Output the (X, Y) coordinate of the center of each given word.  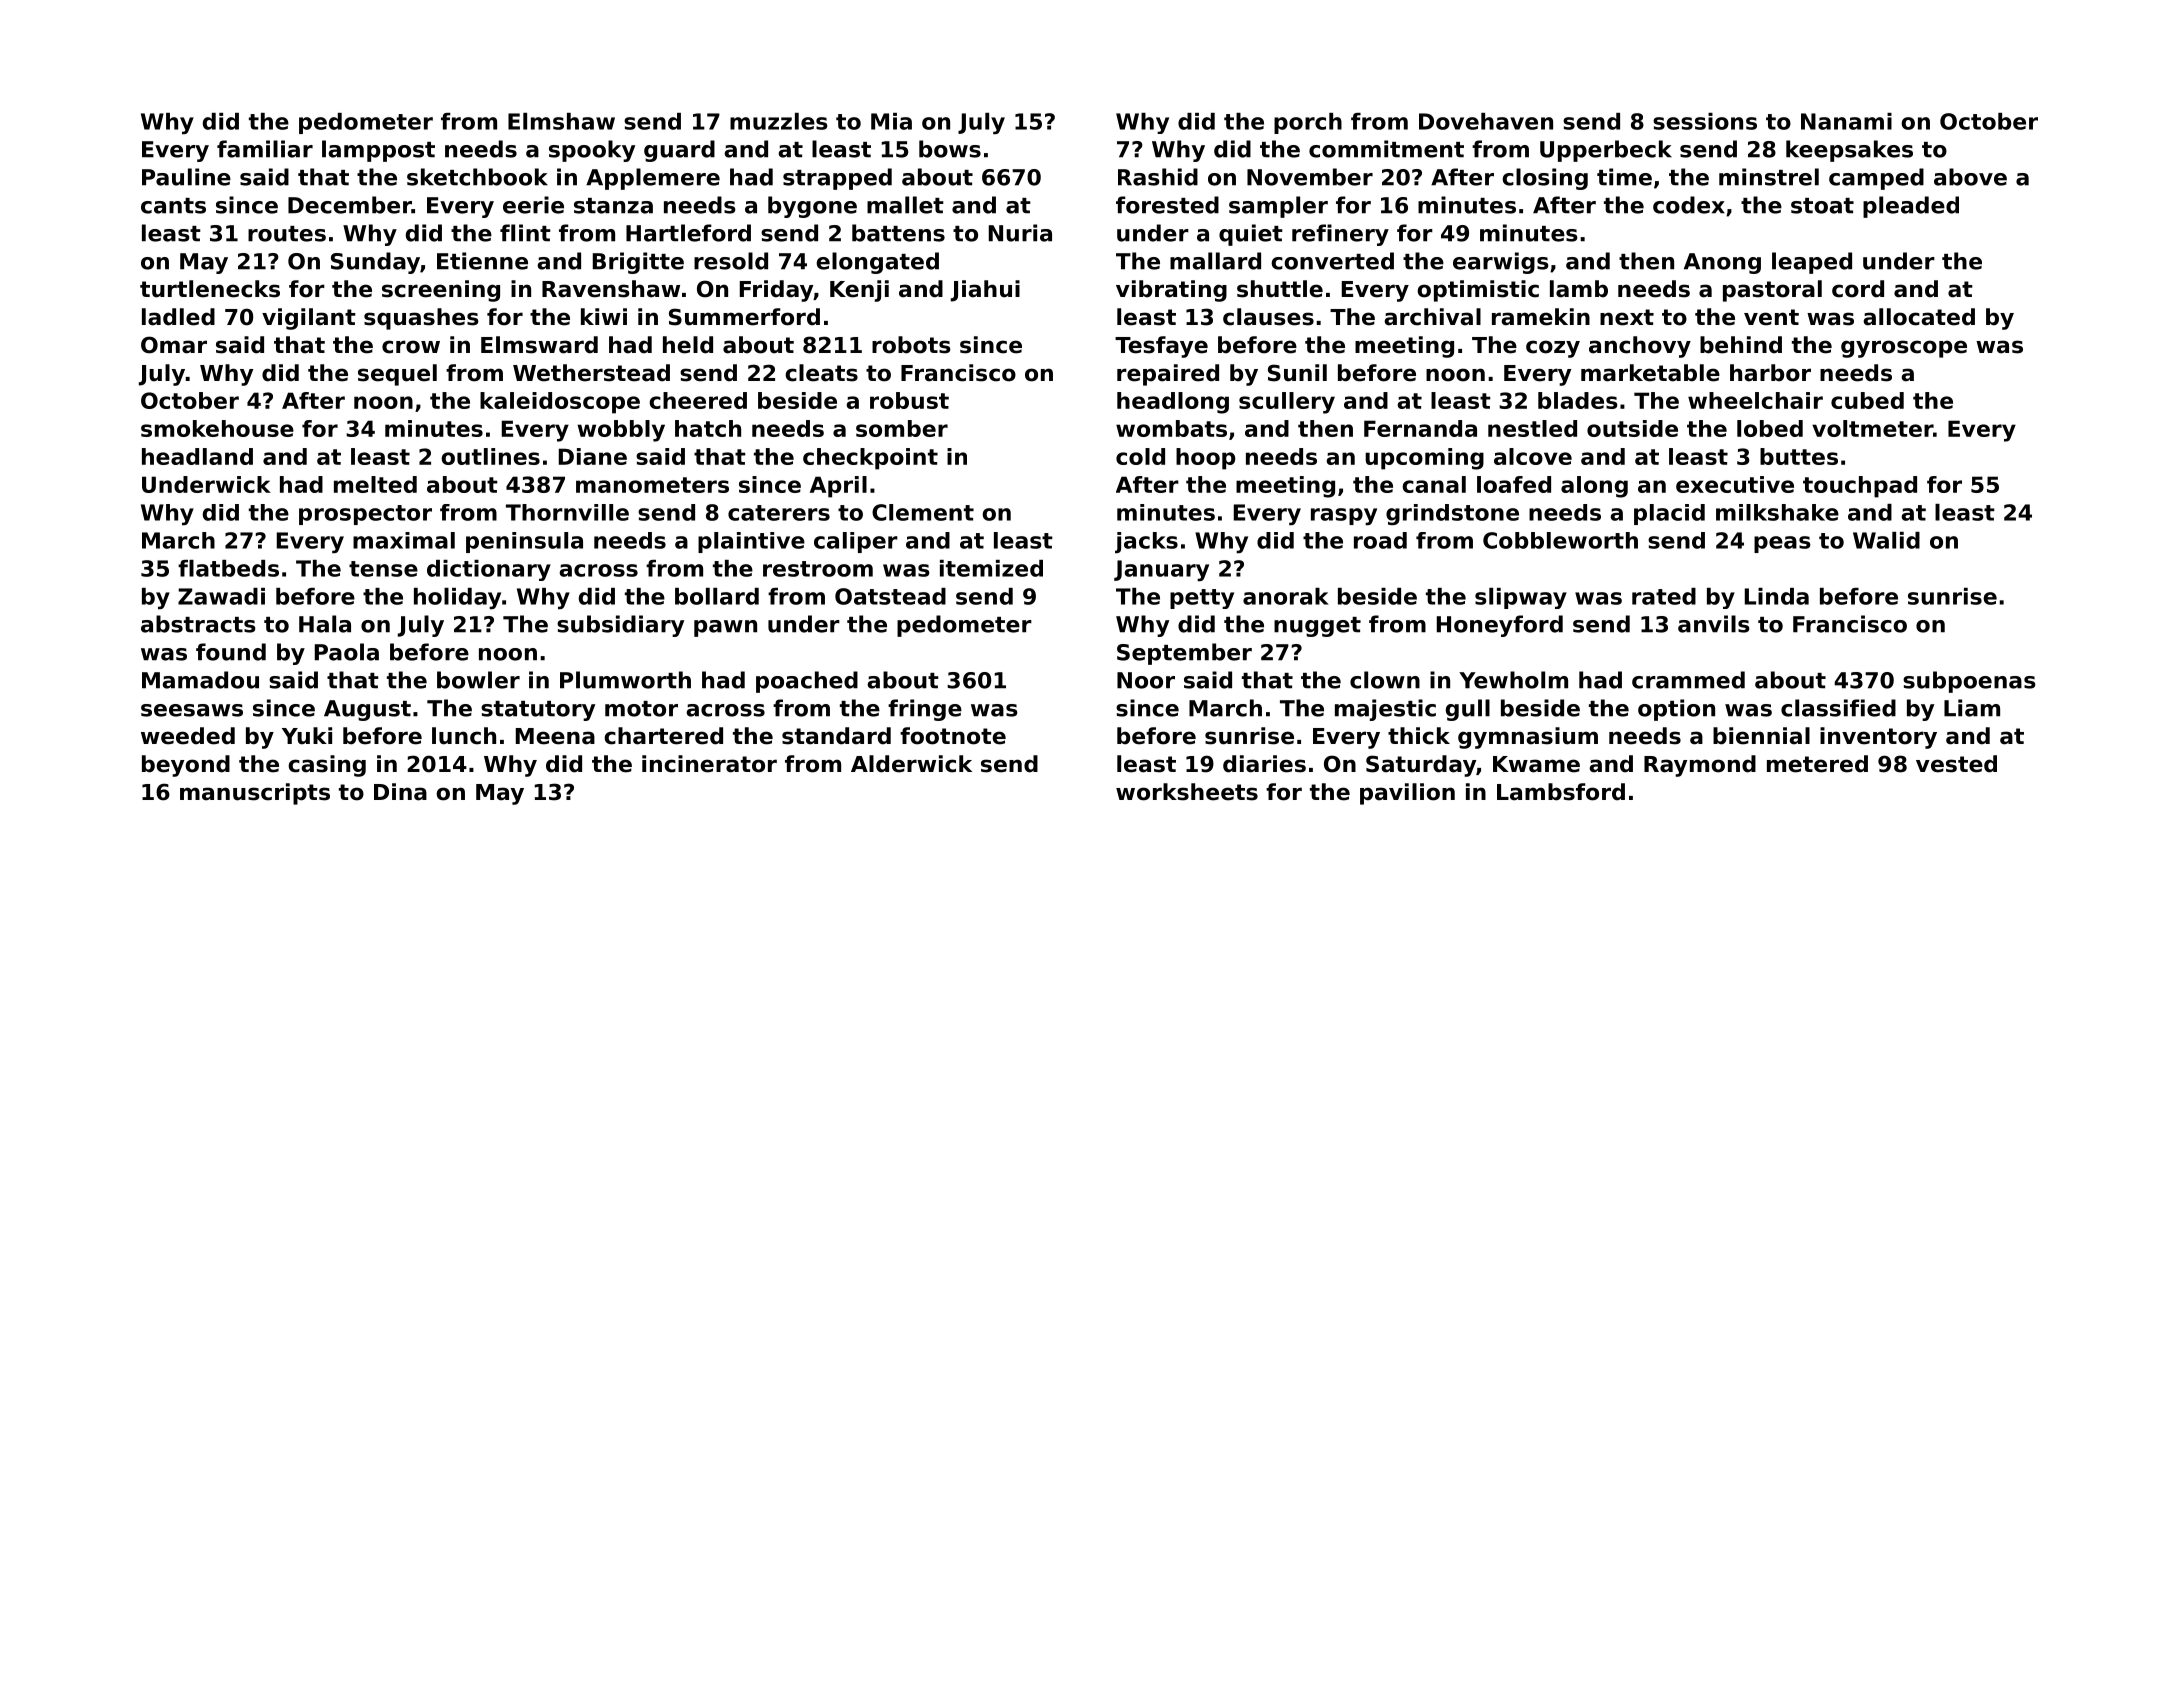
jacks (1146, 543)
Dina (400, 792)
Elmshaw (561, 121)
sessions (1705, 121)
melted (375, 484)
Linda (1777, 596)
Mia (891, 121)
